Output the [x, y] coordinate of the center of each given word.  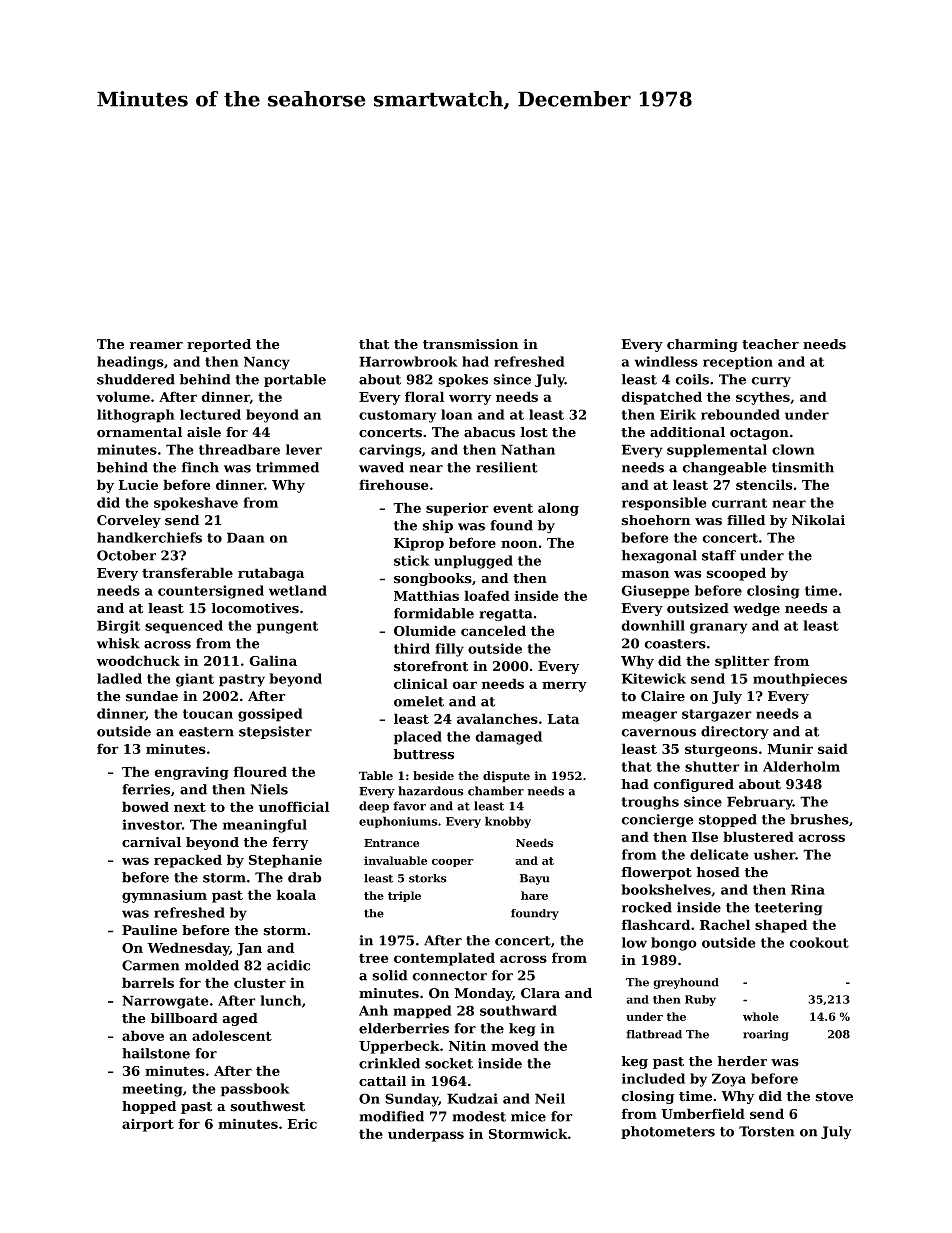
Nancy [267, 363]
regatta [506, 615]
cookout [819, 942]
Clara [540, 993]
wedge [756, 609]
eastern [206, 732]
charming [702, 345]
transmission [470, 344]
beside [433, 776]
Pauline [149, 930]
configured [693, 785]
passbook [255, 1090]
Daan [246, 537]
